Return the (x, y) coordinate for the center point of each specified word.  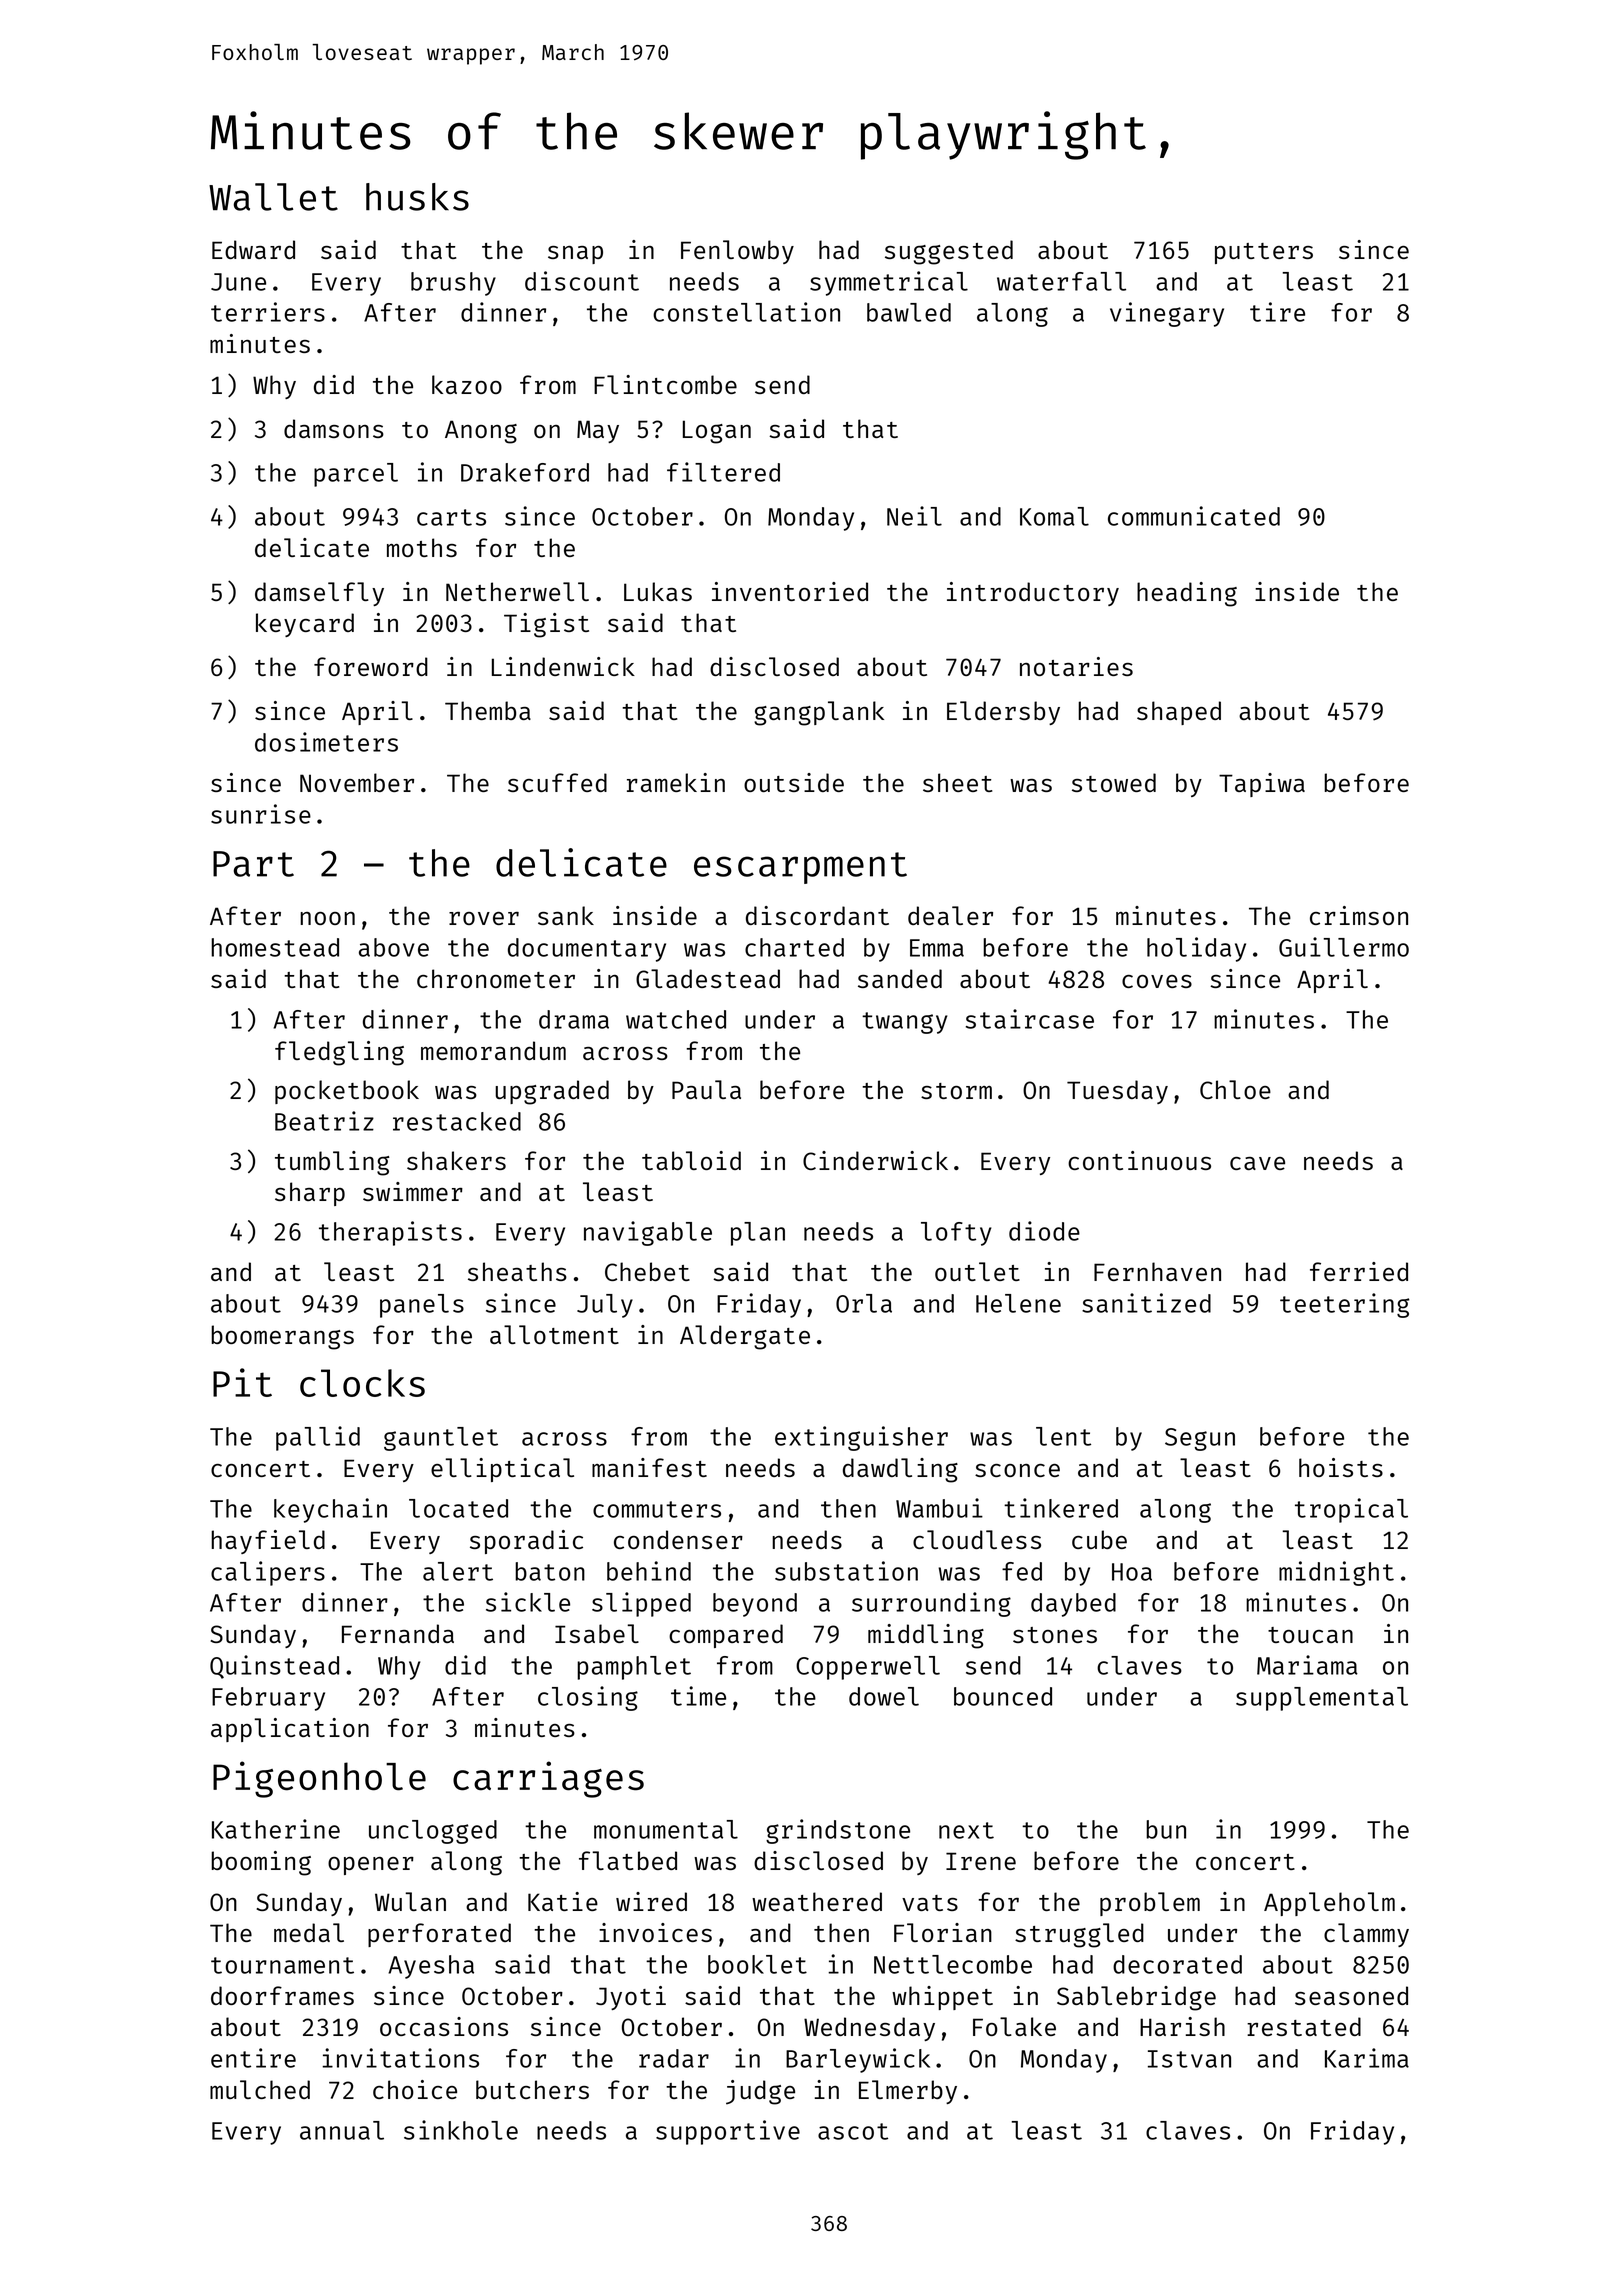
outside (794, 782)
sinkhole (461, 2130)
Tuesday (1117, 1092)
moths (422, 547)
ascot (853, 2131)
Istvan (1189, 2059)
